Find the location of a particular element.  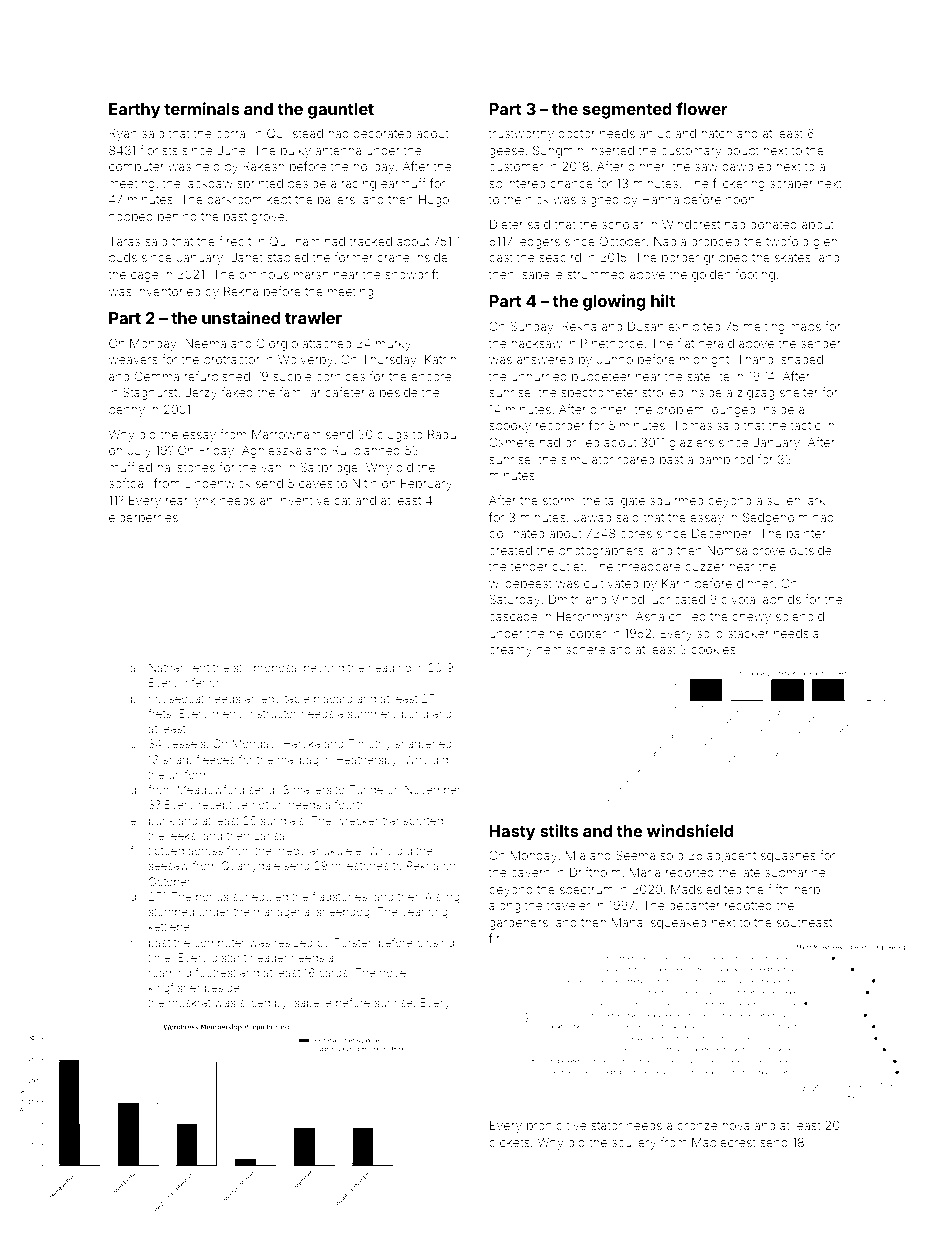

vessels is located at coordinates (186, 743).
